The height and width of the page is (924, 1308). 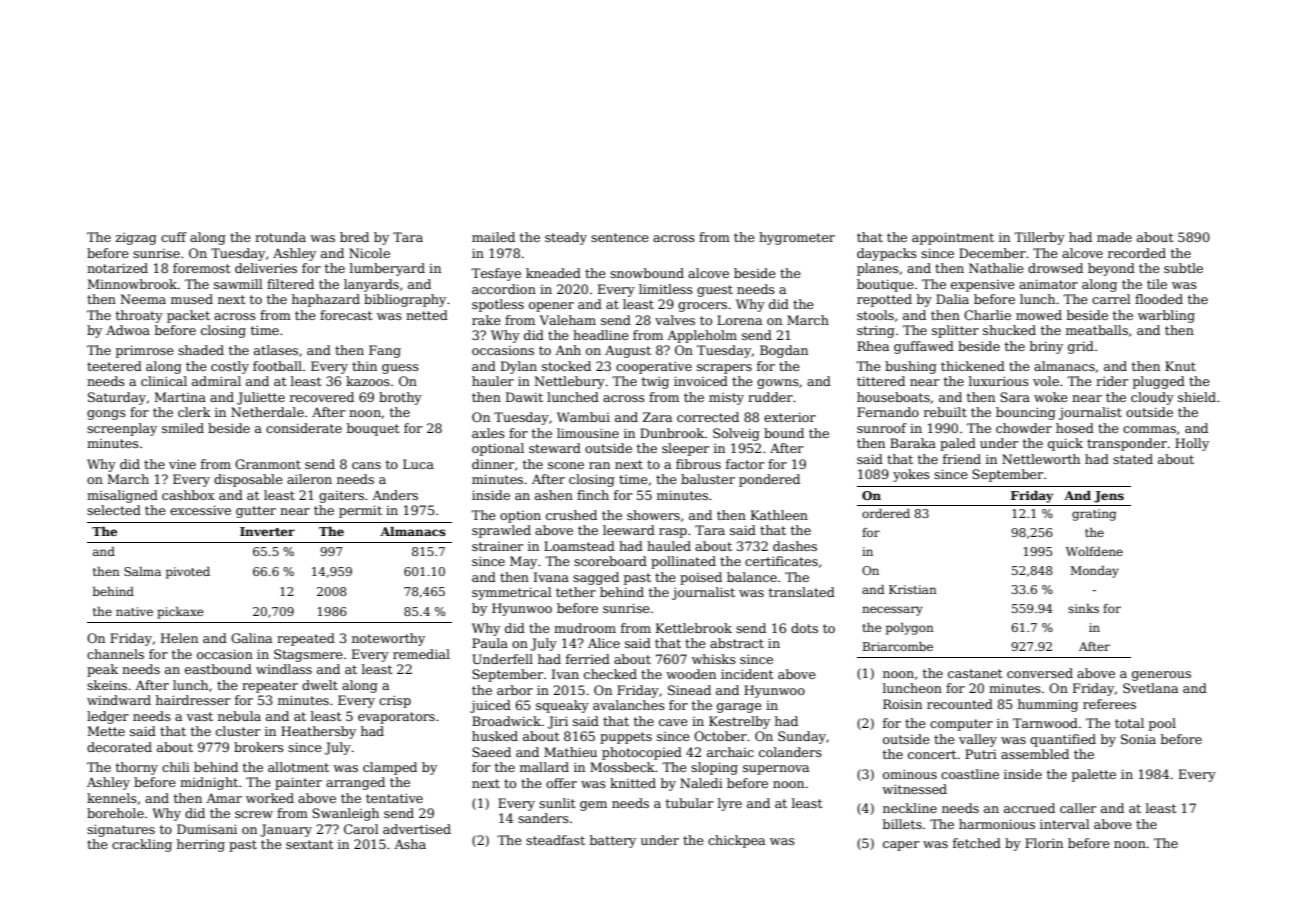 What do you see at coordinates (588, 433) in the page?
I see `limousine` at bounding box center [588, 433].
